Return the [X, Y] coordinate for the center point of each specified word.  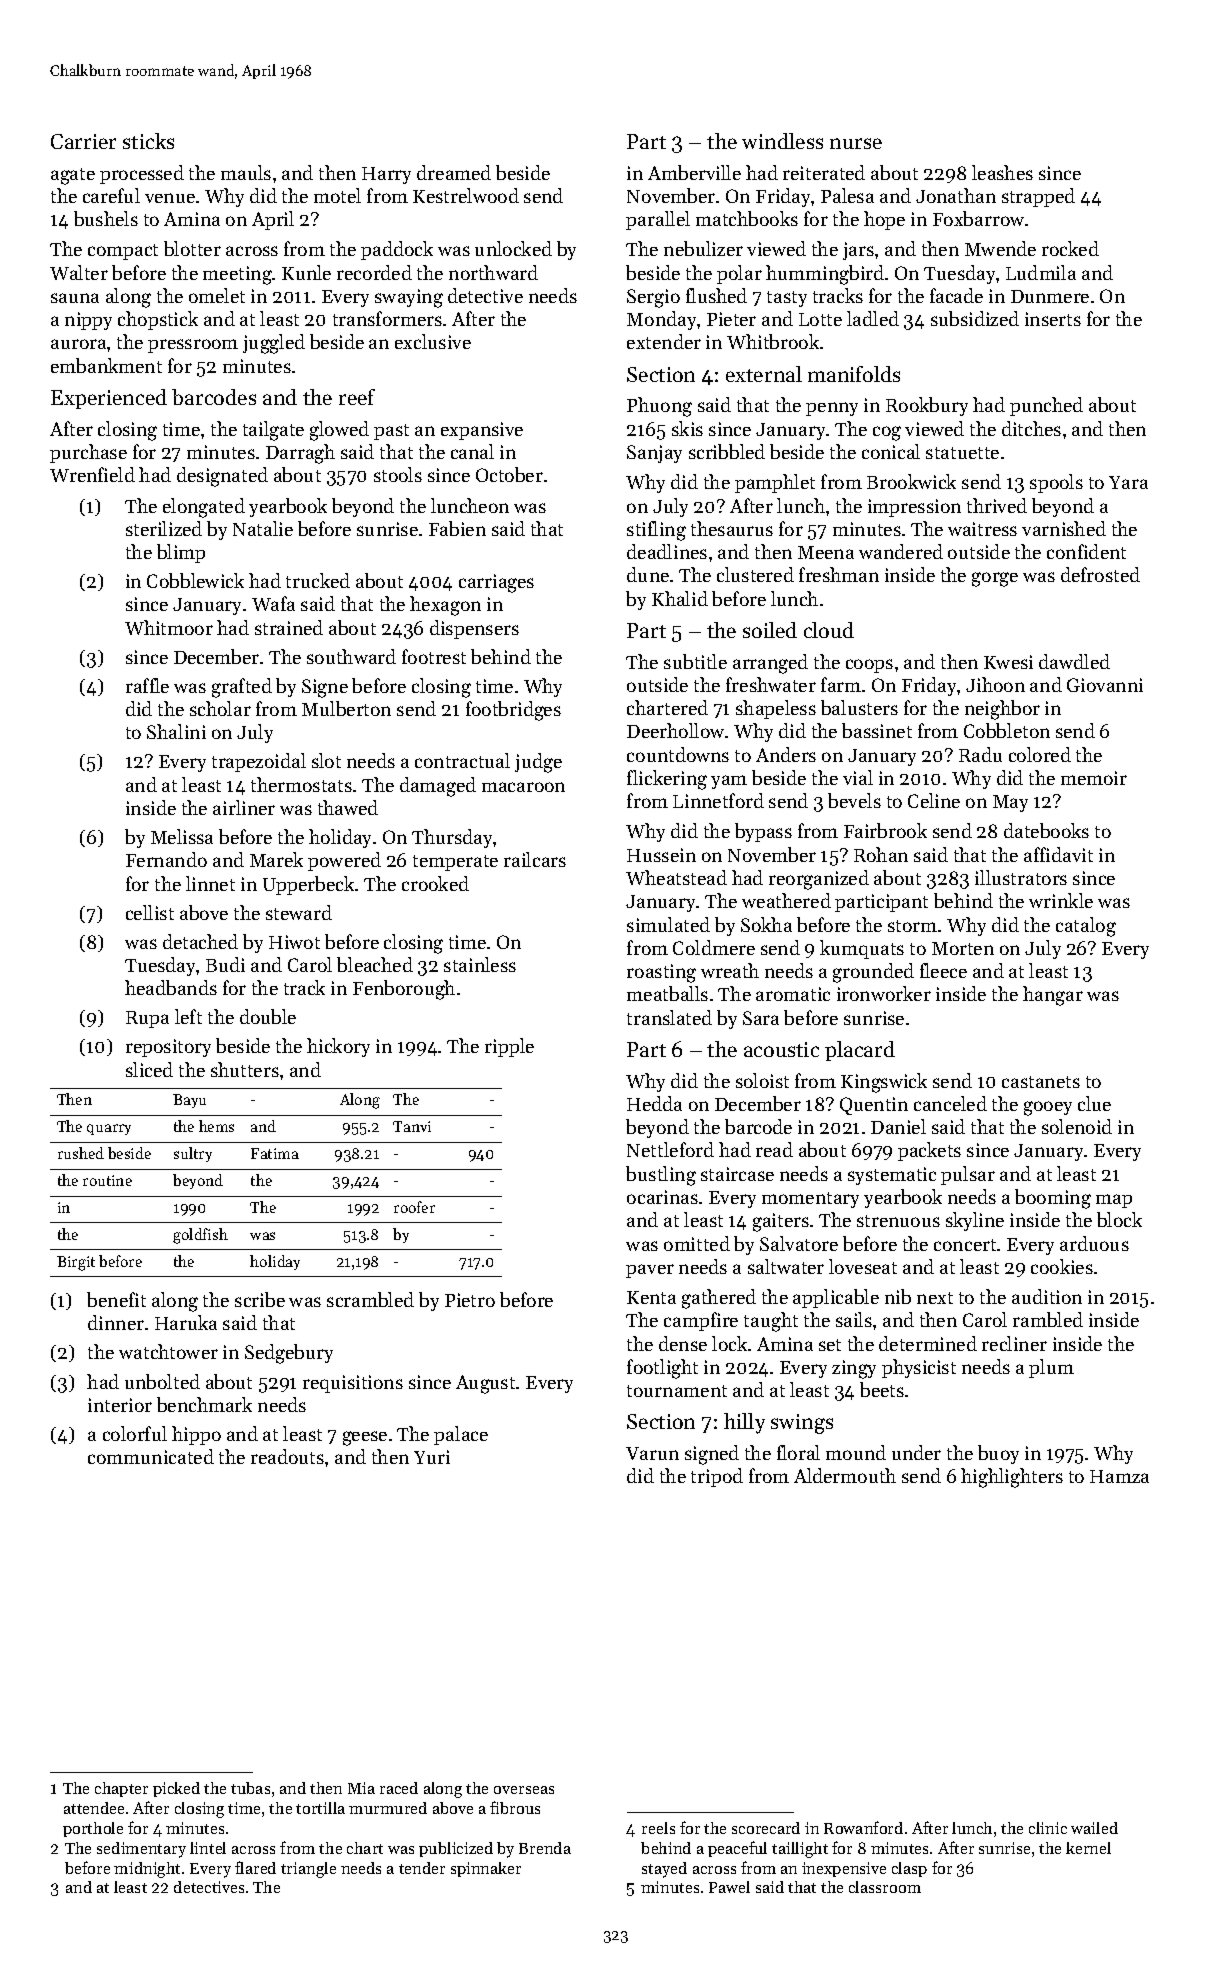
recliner [1014, 1343]
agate [73, 176]
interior [120, 1405]
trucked [318, 580]
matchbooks [747, 218]
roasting [661, 973]
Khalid [680, 598]
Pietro [470, 1300]
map [1114, 1201]
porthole [93, 1829]
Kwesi [1008, 662]
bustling [661, 1176]
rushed [81, 1153]
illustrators [1021, 877]
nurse [856, 143]
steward [299, 912]
